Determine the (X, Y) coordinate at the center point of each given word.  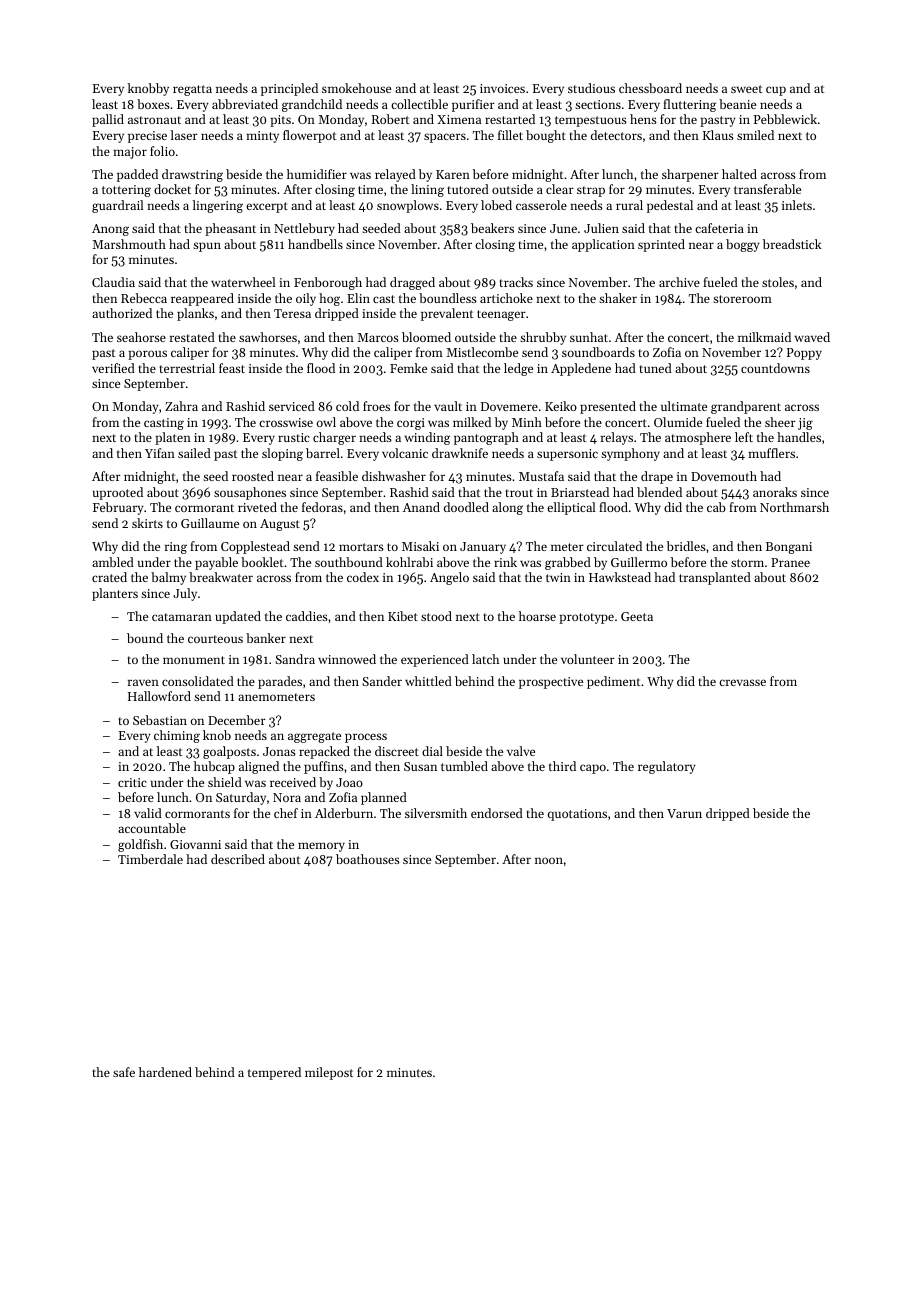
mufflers (771, 453)
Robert (390, 119)
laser (184, 135)
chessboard (650, 88)
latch (485, 659)
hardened (165, 1072)
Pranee (790, 562)
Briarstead (580, 492)
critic (132, 782)
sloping (282, 454)
